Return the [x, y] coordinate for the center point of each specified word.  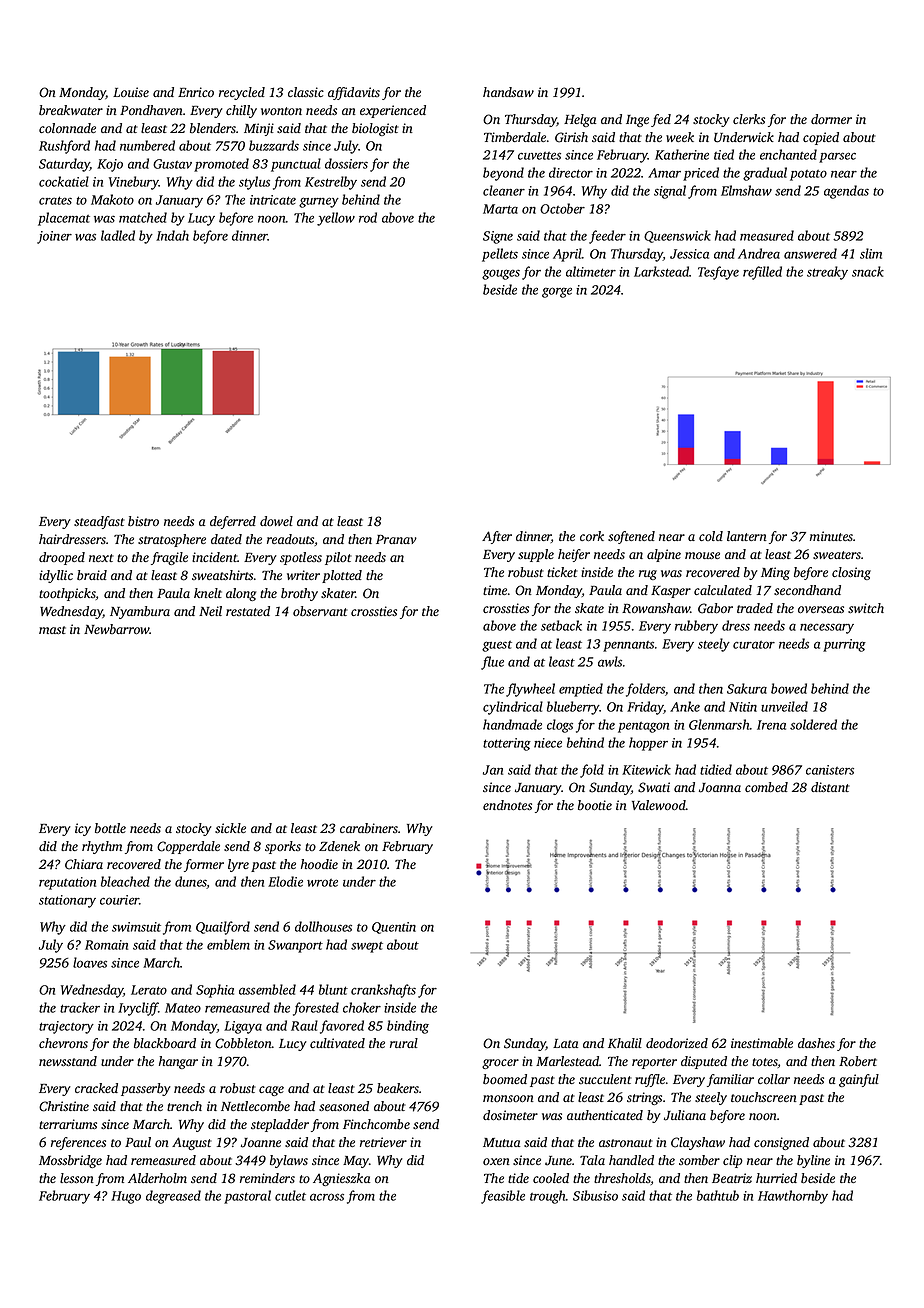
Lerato [149, 990]
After [497, 537]
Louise [131, 92]
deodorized [677, 1043]
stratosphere [172, 540]
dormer [831, 119]
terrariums [68, 1124]
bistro [143, 521]
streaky [827, 273]
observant [320, 611]
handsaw [508, 92]
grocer [500, 1064]
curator [754, 645]
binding [408, 1027]
